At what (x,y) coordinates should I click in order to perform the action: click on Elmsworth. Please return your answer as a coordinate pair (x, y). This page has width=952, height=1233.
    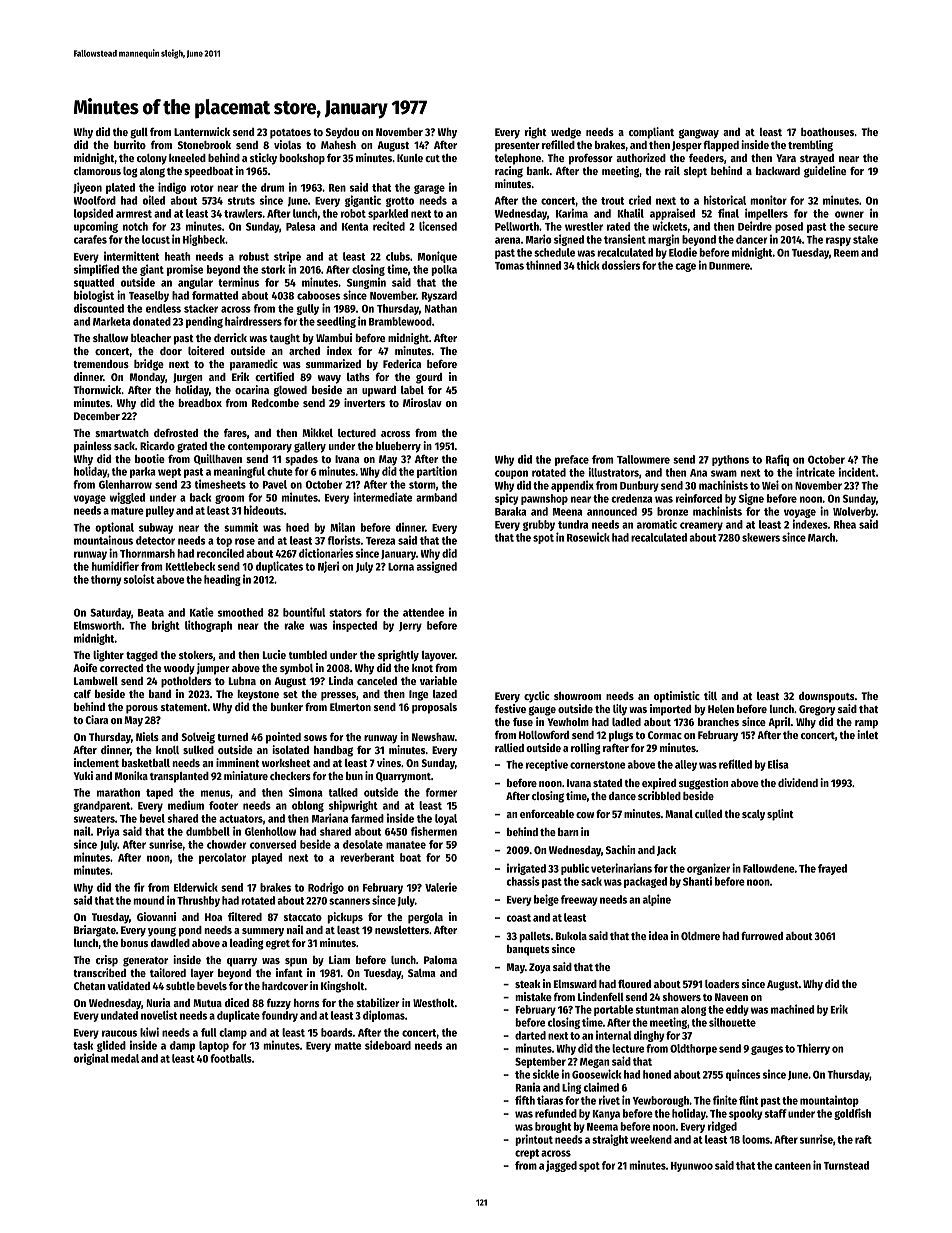
    Looking at the image, I should click on (98, 625).
